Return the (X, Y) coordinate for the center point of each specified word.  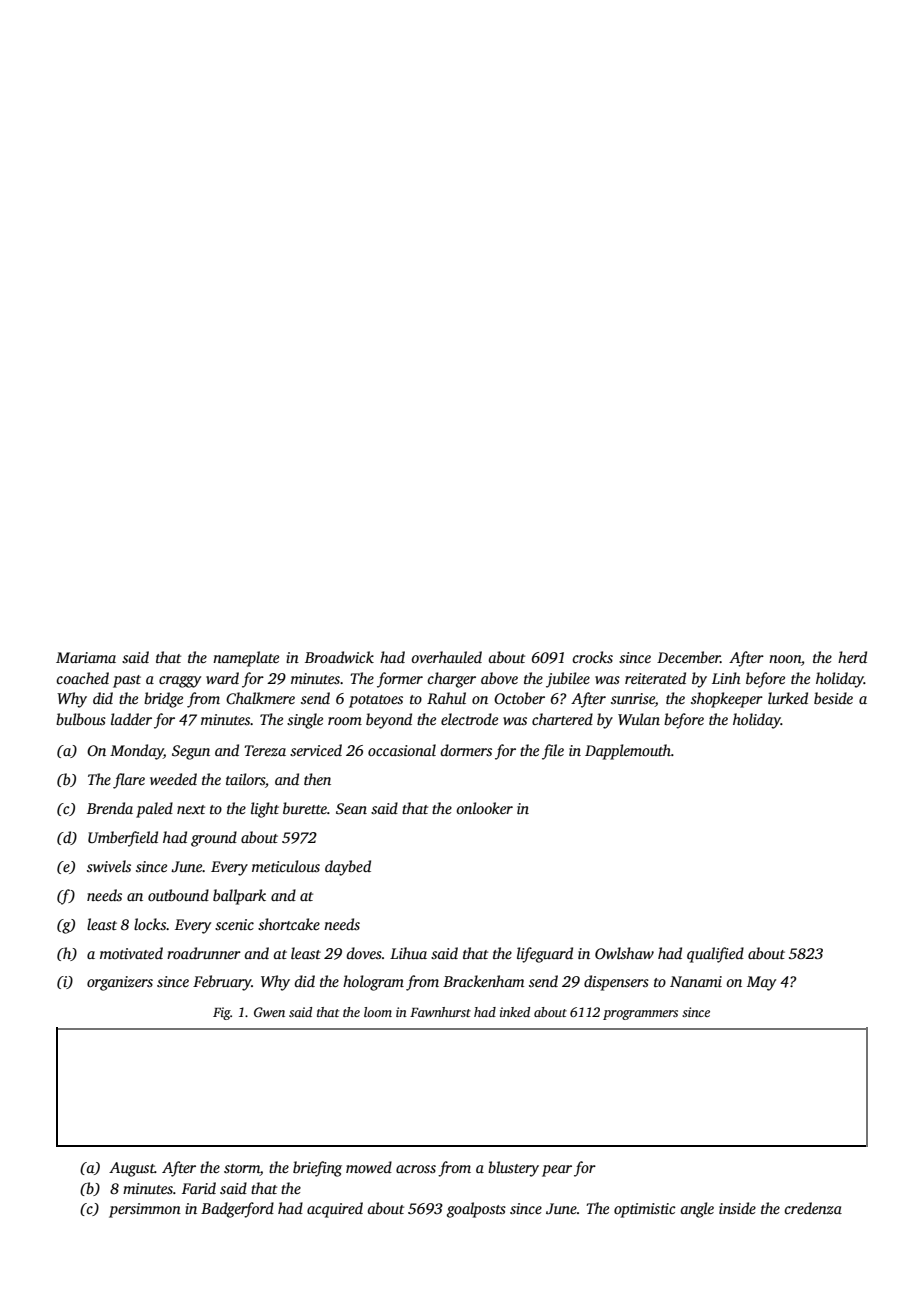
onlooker (484, 808)
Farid (199, 1188)
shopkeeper (727, 700)
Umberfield (123, 839)
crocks (592, 657)
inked (515, 1012)
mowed (369, 1167)
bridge (163, 700)
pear (557, 1171)
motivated (131, 953)
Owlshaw (624, 953)
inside (737, 1208)
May (761, 983)
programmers (640, 1015)
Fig (222, 1013)
